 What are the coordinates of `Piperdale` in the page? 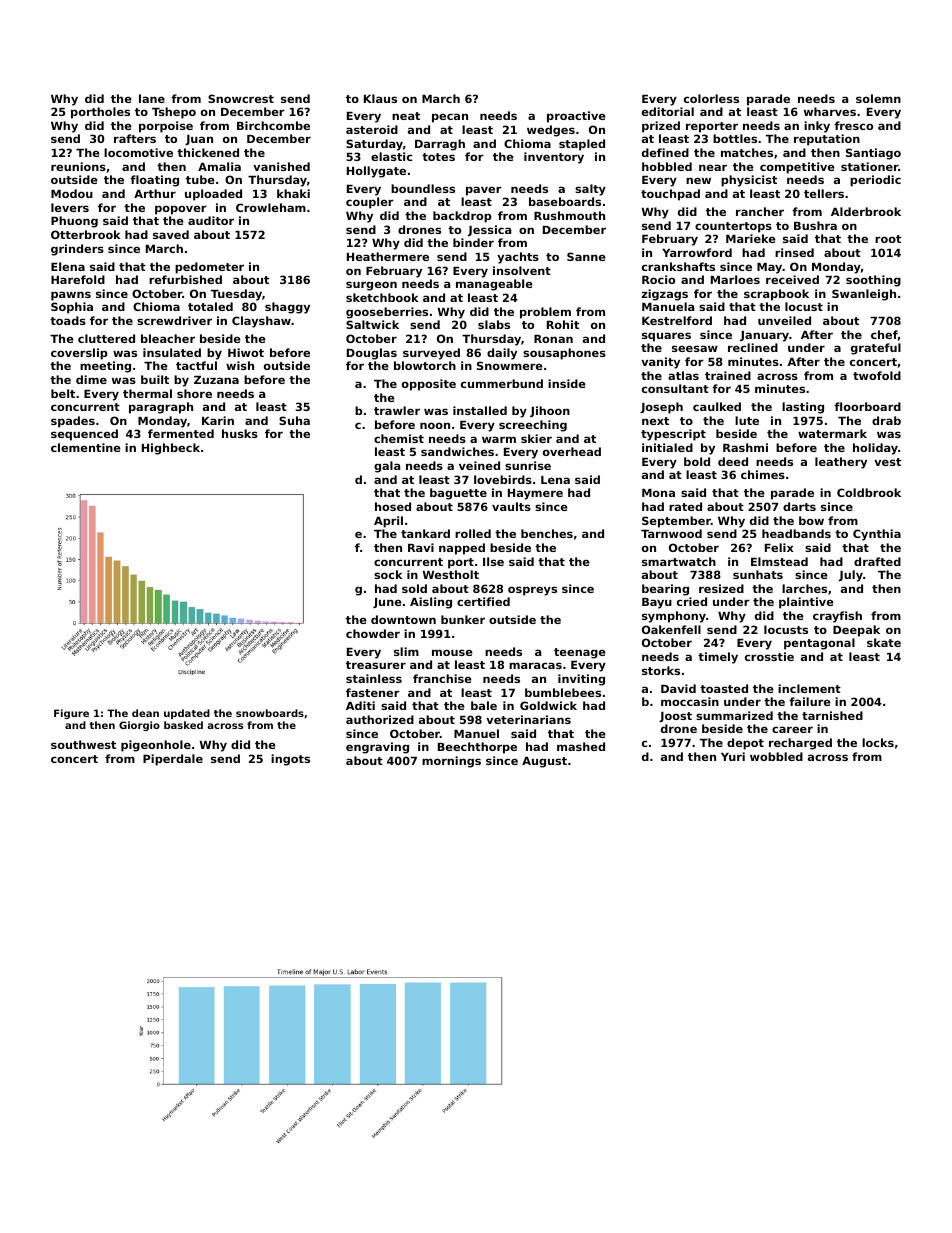 It's located at (173, 760).
